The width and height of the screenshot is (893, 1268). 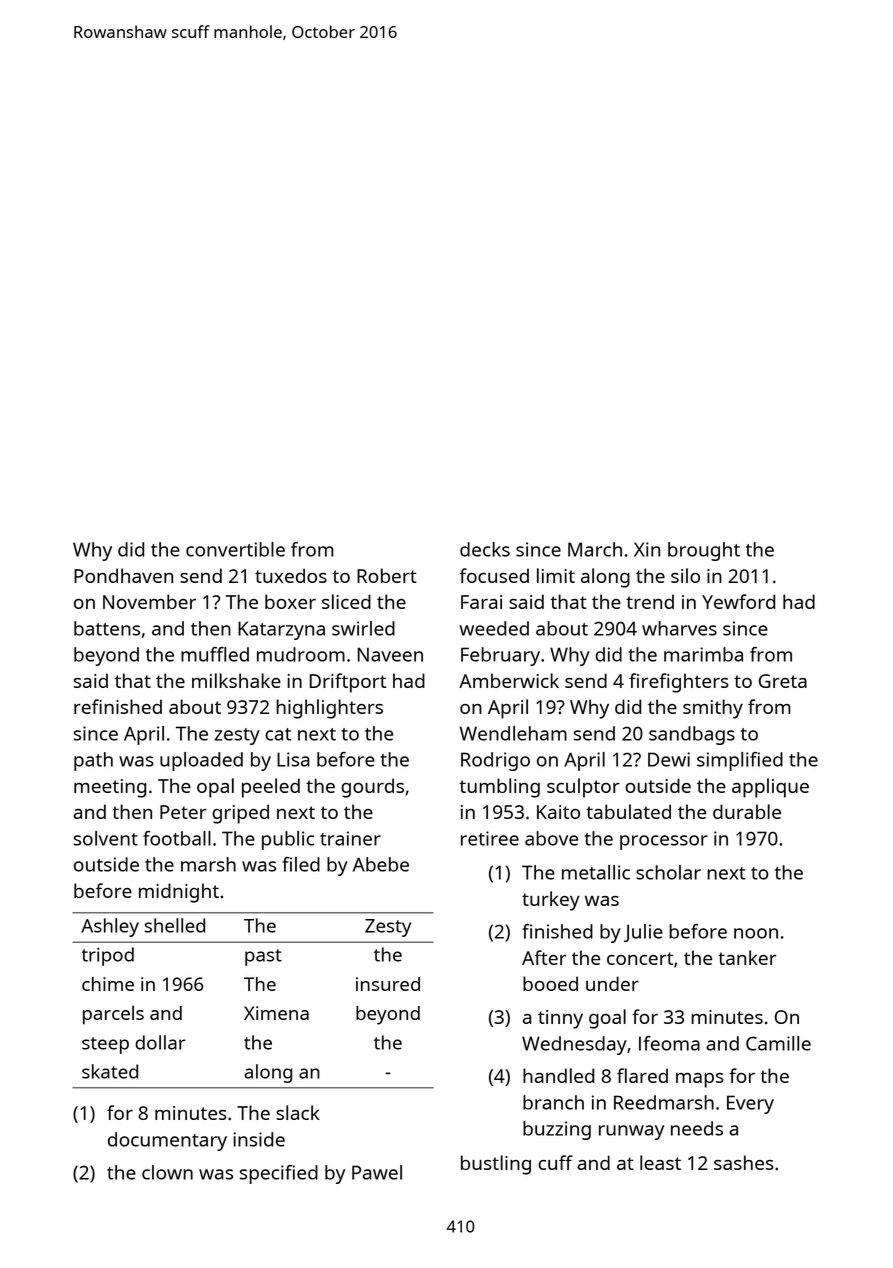 I want to click on meeting, so click(x=110, y=788).
